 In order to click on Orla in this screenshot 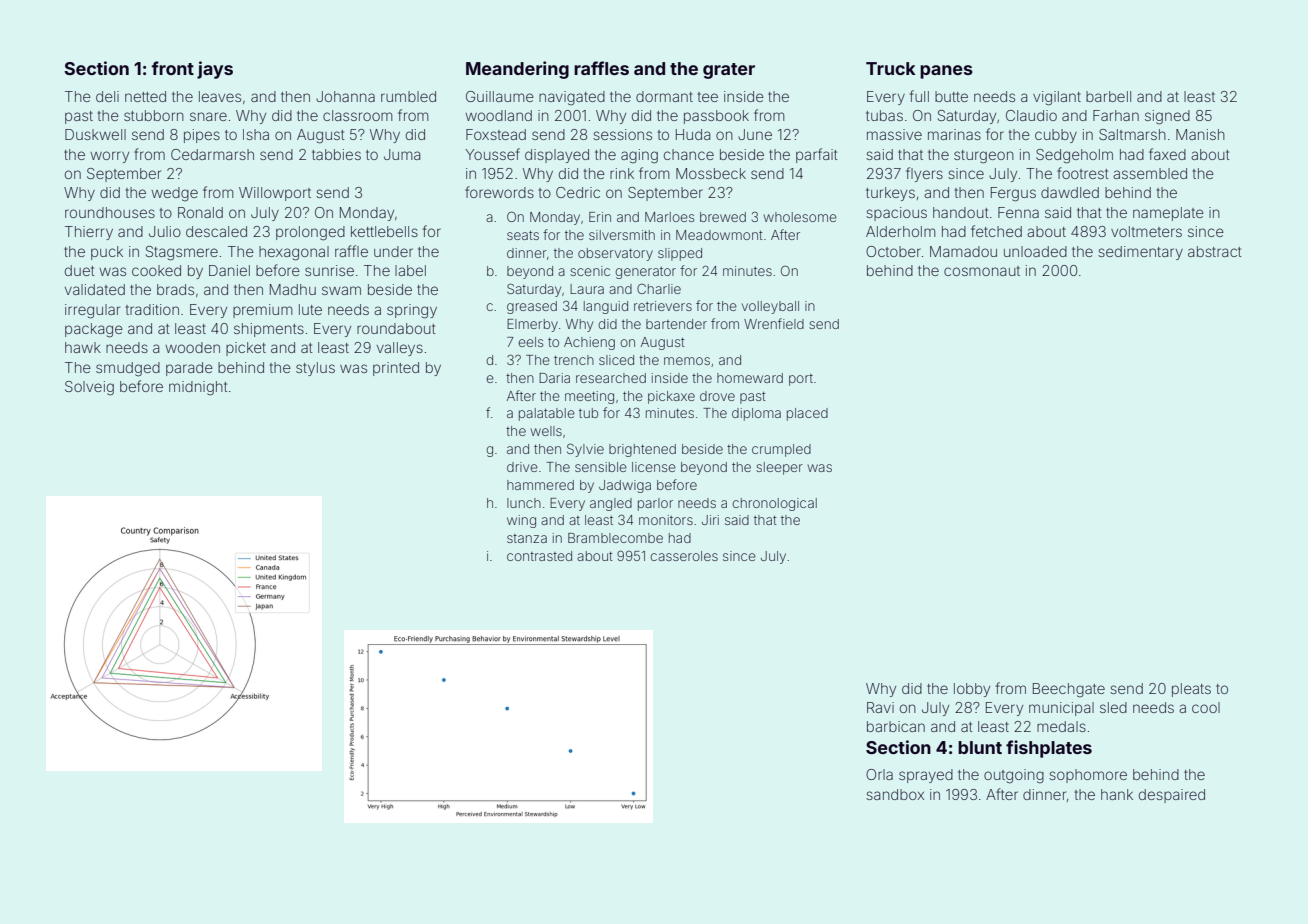, I will do `click(879, 774)`.
